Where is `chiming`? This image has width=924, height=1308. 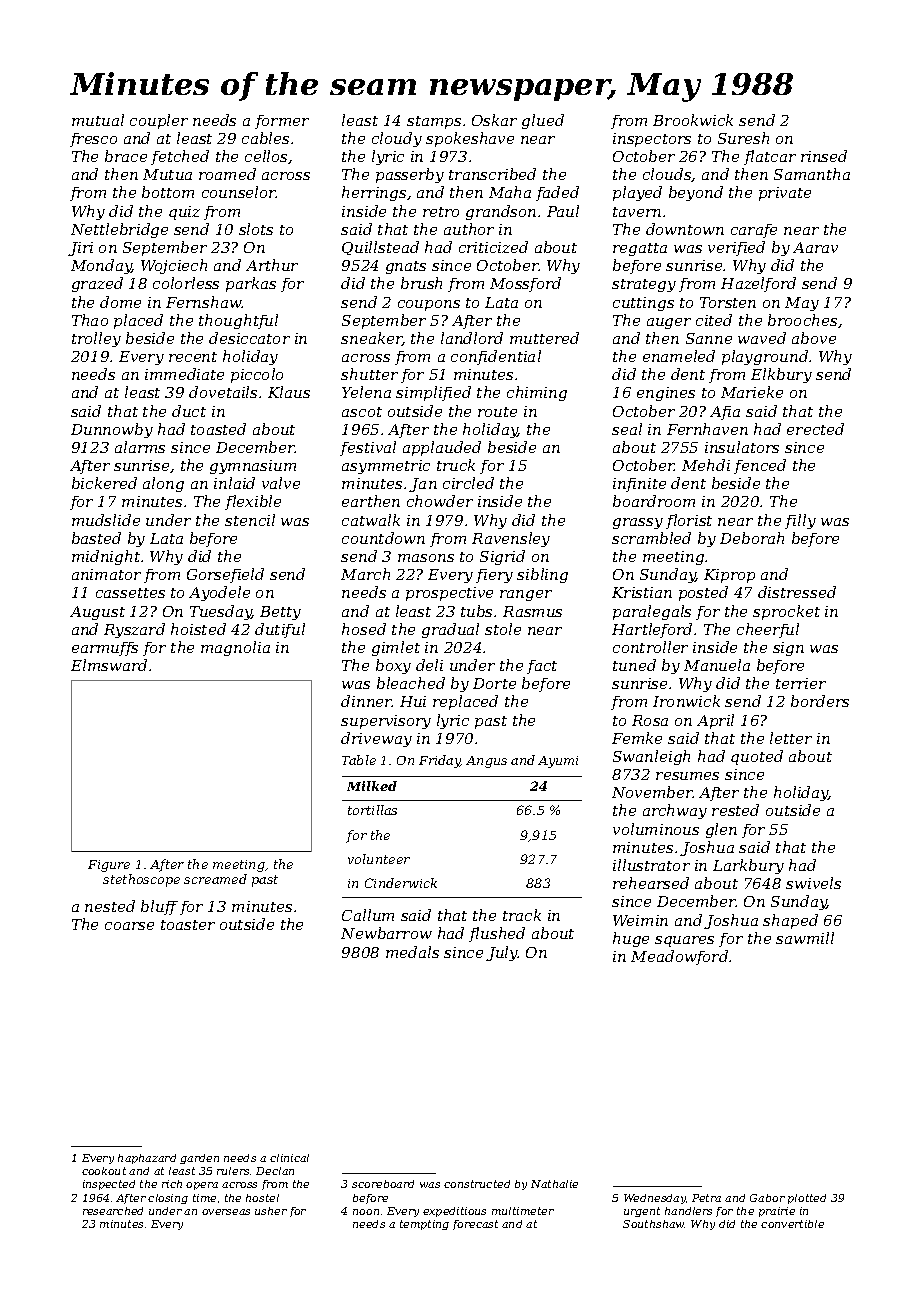
chiming is located at coordinates (537, 393).
